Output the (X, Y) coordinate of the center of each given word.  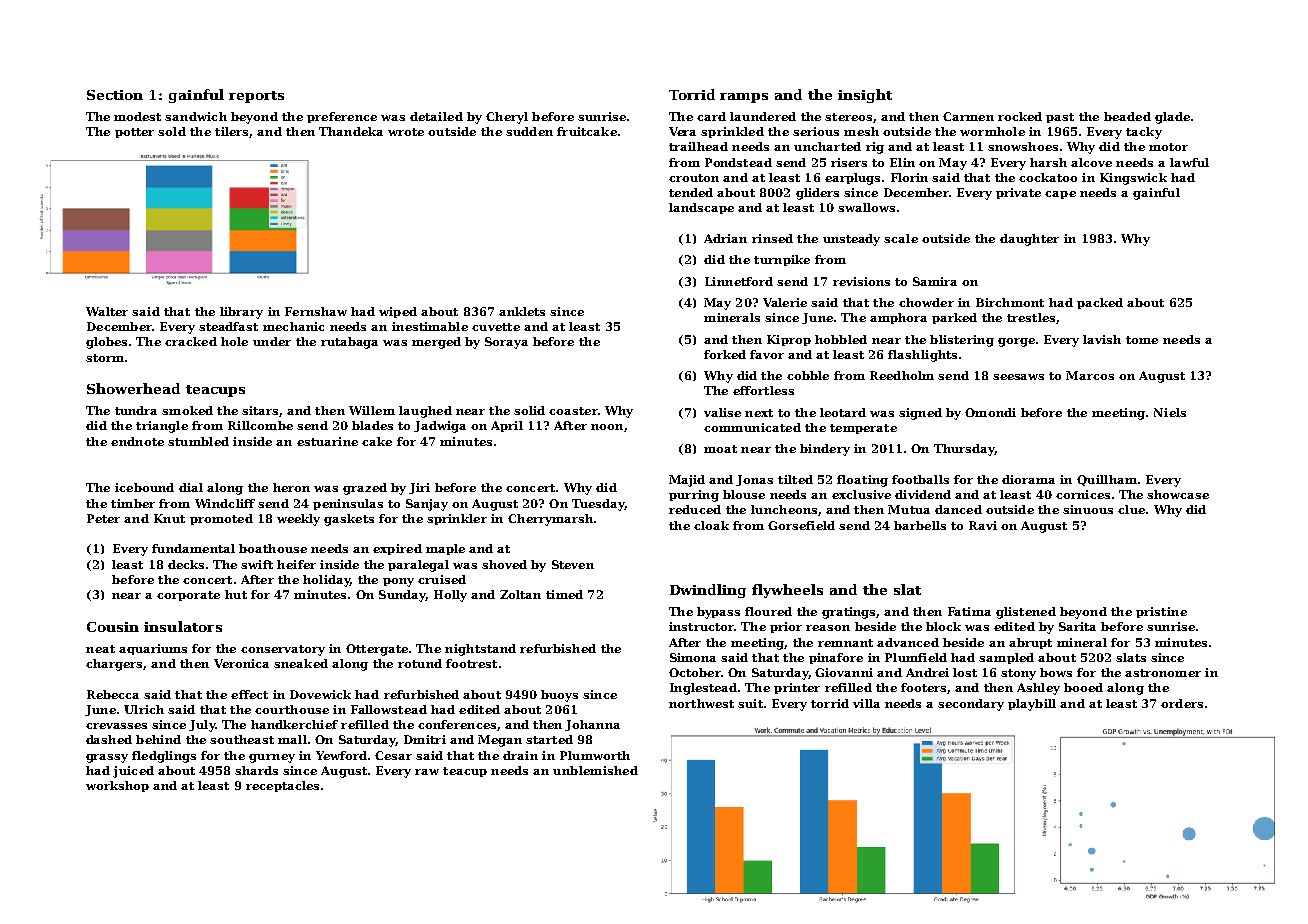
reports (256, 97)
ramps (744, 98)
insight (865, 96)
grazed (365, 489)
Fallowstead (389, 709)
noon (607, 427)
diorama (1028, 479)
